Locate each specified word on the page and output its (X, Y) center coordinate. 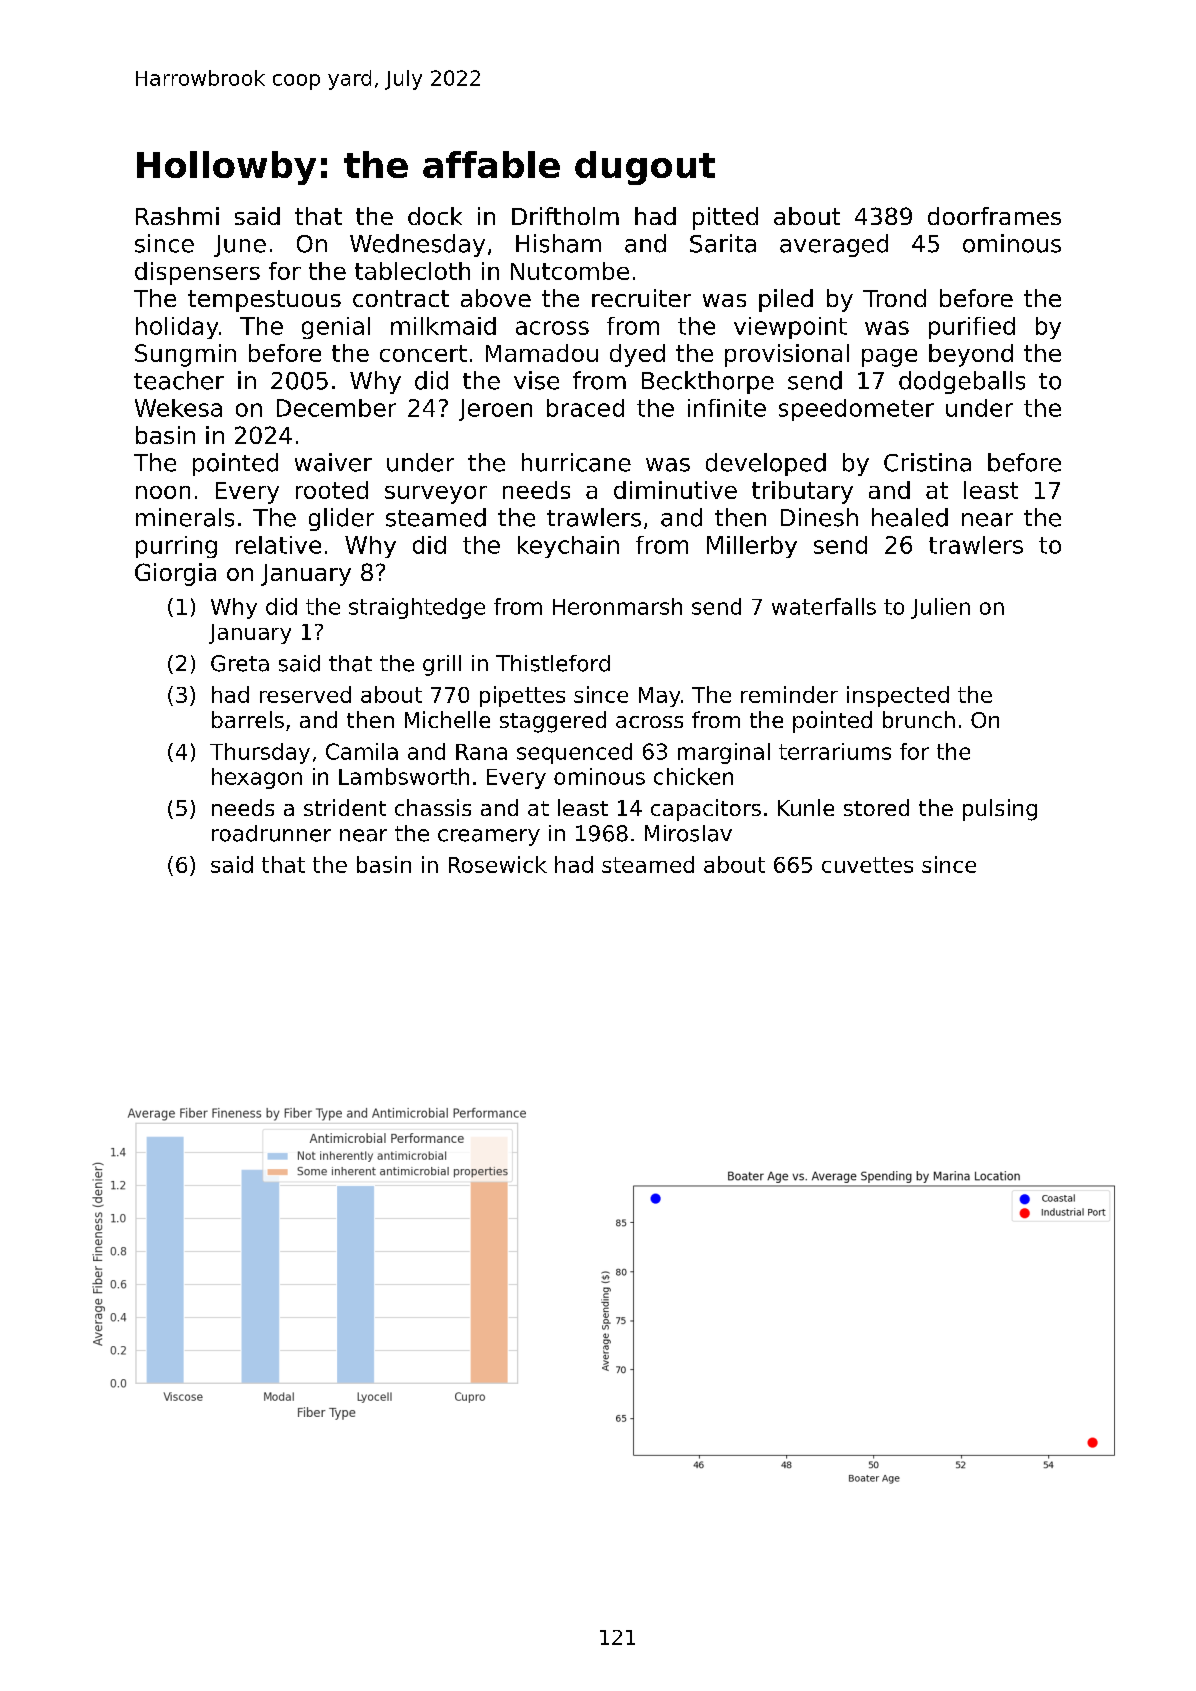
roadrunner (271, 833)
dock (435, 216)
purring (176, 547)
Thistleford (553, 663)
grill (442, 665)
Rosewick (498, 864)
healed (910, 517)
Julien (940, 608)
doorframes (994, 216)
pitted (725, 218)
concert (423, 353)
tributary (802, 492)
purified (972, 328)
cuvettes (867, 865)
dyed (637, 355)
